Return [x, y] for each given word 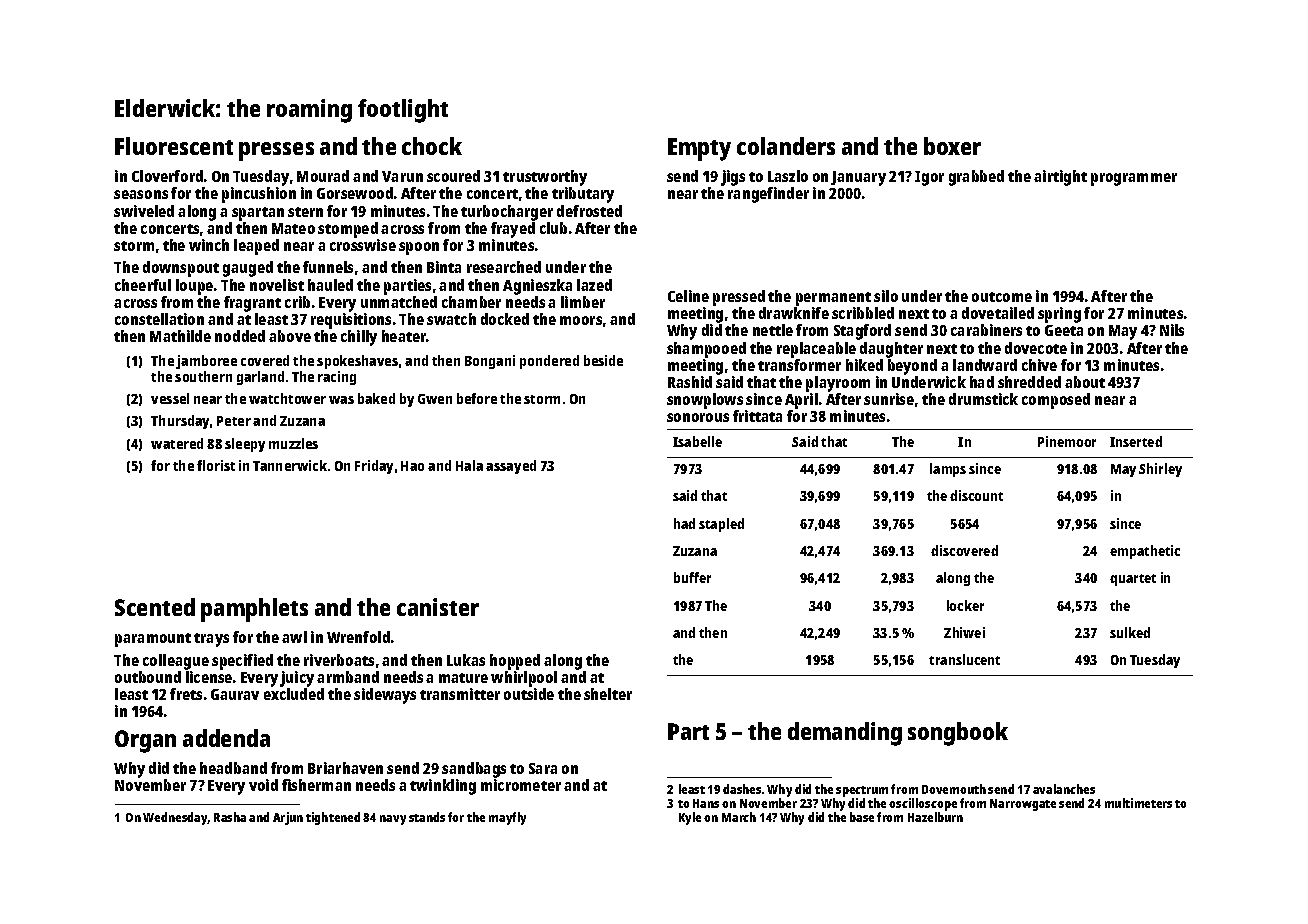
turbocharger [507, 213]
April [801, 401]
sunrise [889, 399]
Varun [402, 176]
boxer [952, 146]
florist [216, 465]
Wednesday [175, 818]
